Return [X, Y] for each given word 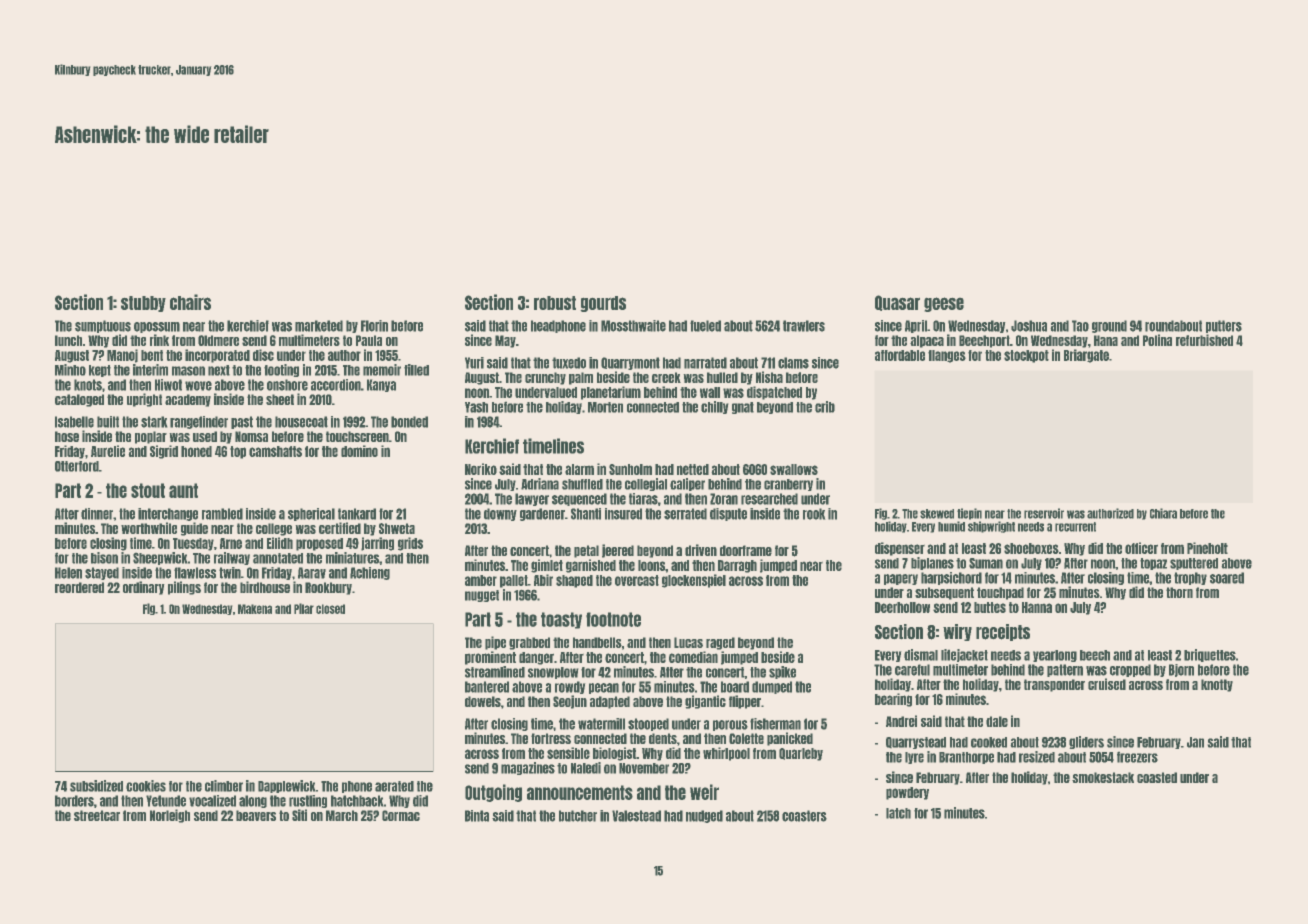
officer [1141, 548]
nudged [704, 816]
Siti [299, 815]
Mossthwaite [633, 326]
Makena [255, 609]
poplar [151, 437]
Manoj [122, 356]
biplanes [932, 563]
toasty [561, 620]
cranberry [788, 485]
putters [1224, 326]
